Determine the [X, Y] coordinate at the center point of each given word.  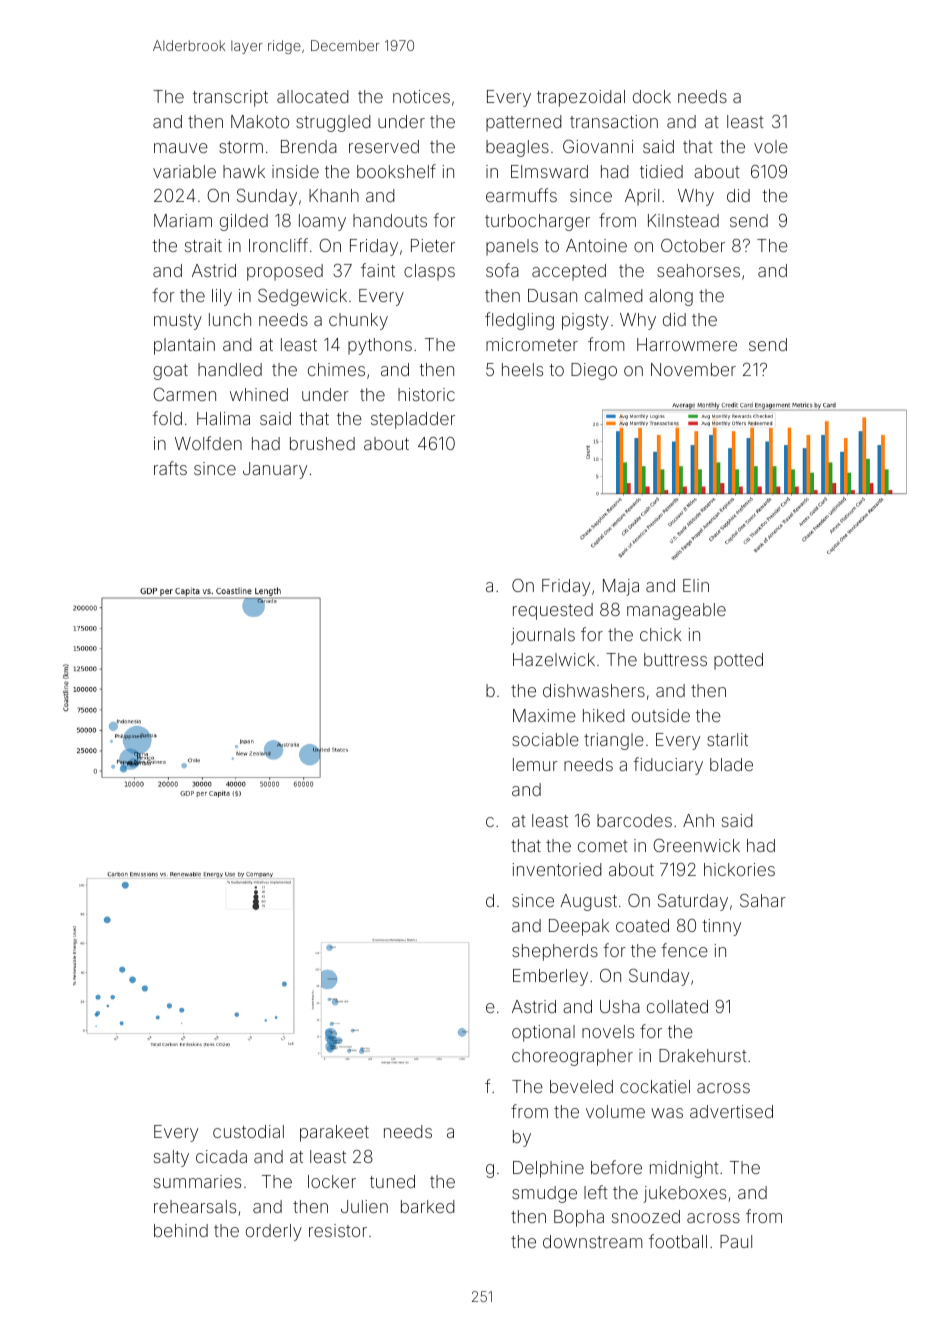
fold [167, 418]
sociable [545, 739]
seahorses [698, 270]
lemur [535, 764]
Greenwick [696, 845]
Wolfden [208, 443]
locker [332, 1181]
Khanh [334, 195]
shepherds [555, 952]
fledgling [519, 321]
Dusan [552, 295]
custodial [248, 1131]
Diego [594, 371]
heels [522, 369]
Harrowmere [687, 344]
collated [677, 1006]
